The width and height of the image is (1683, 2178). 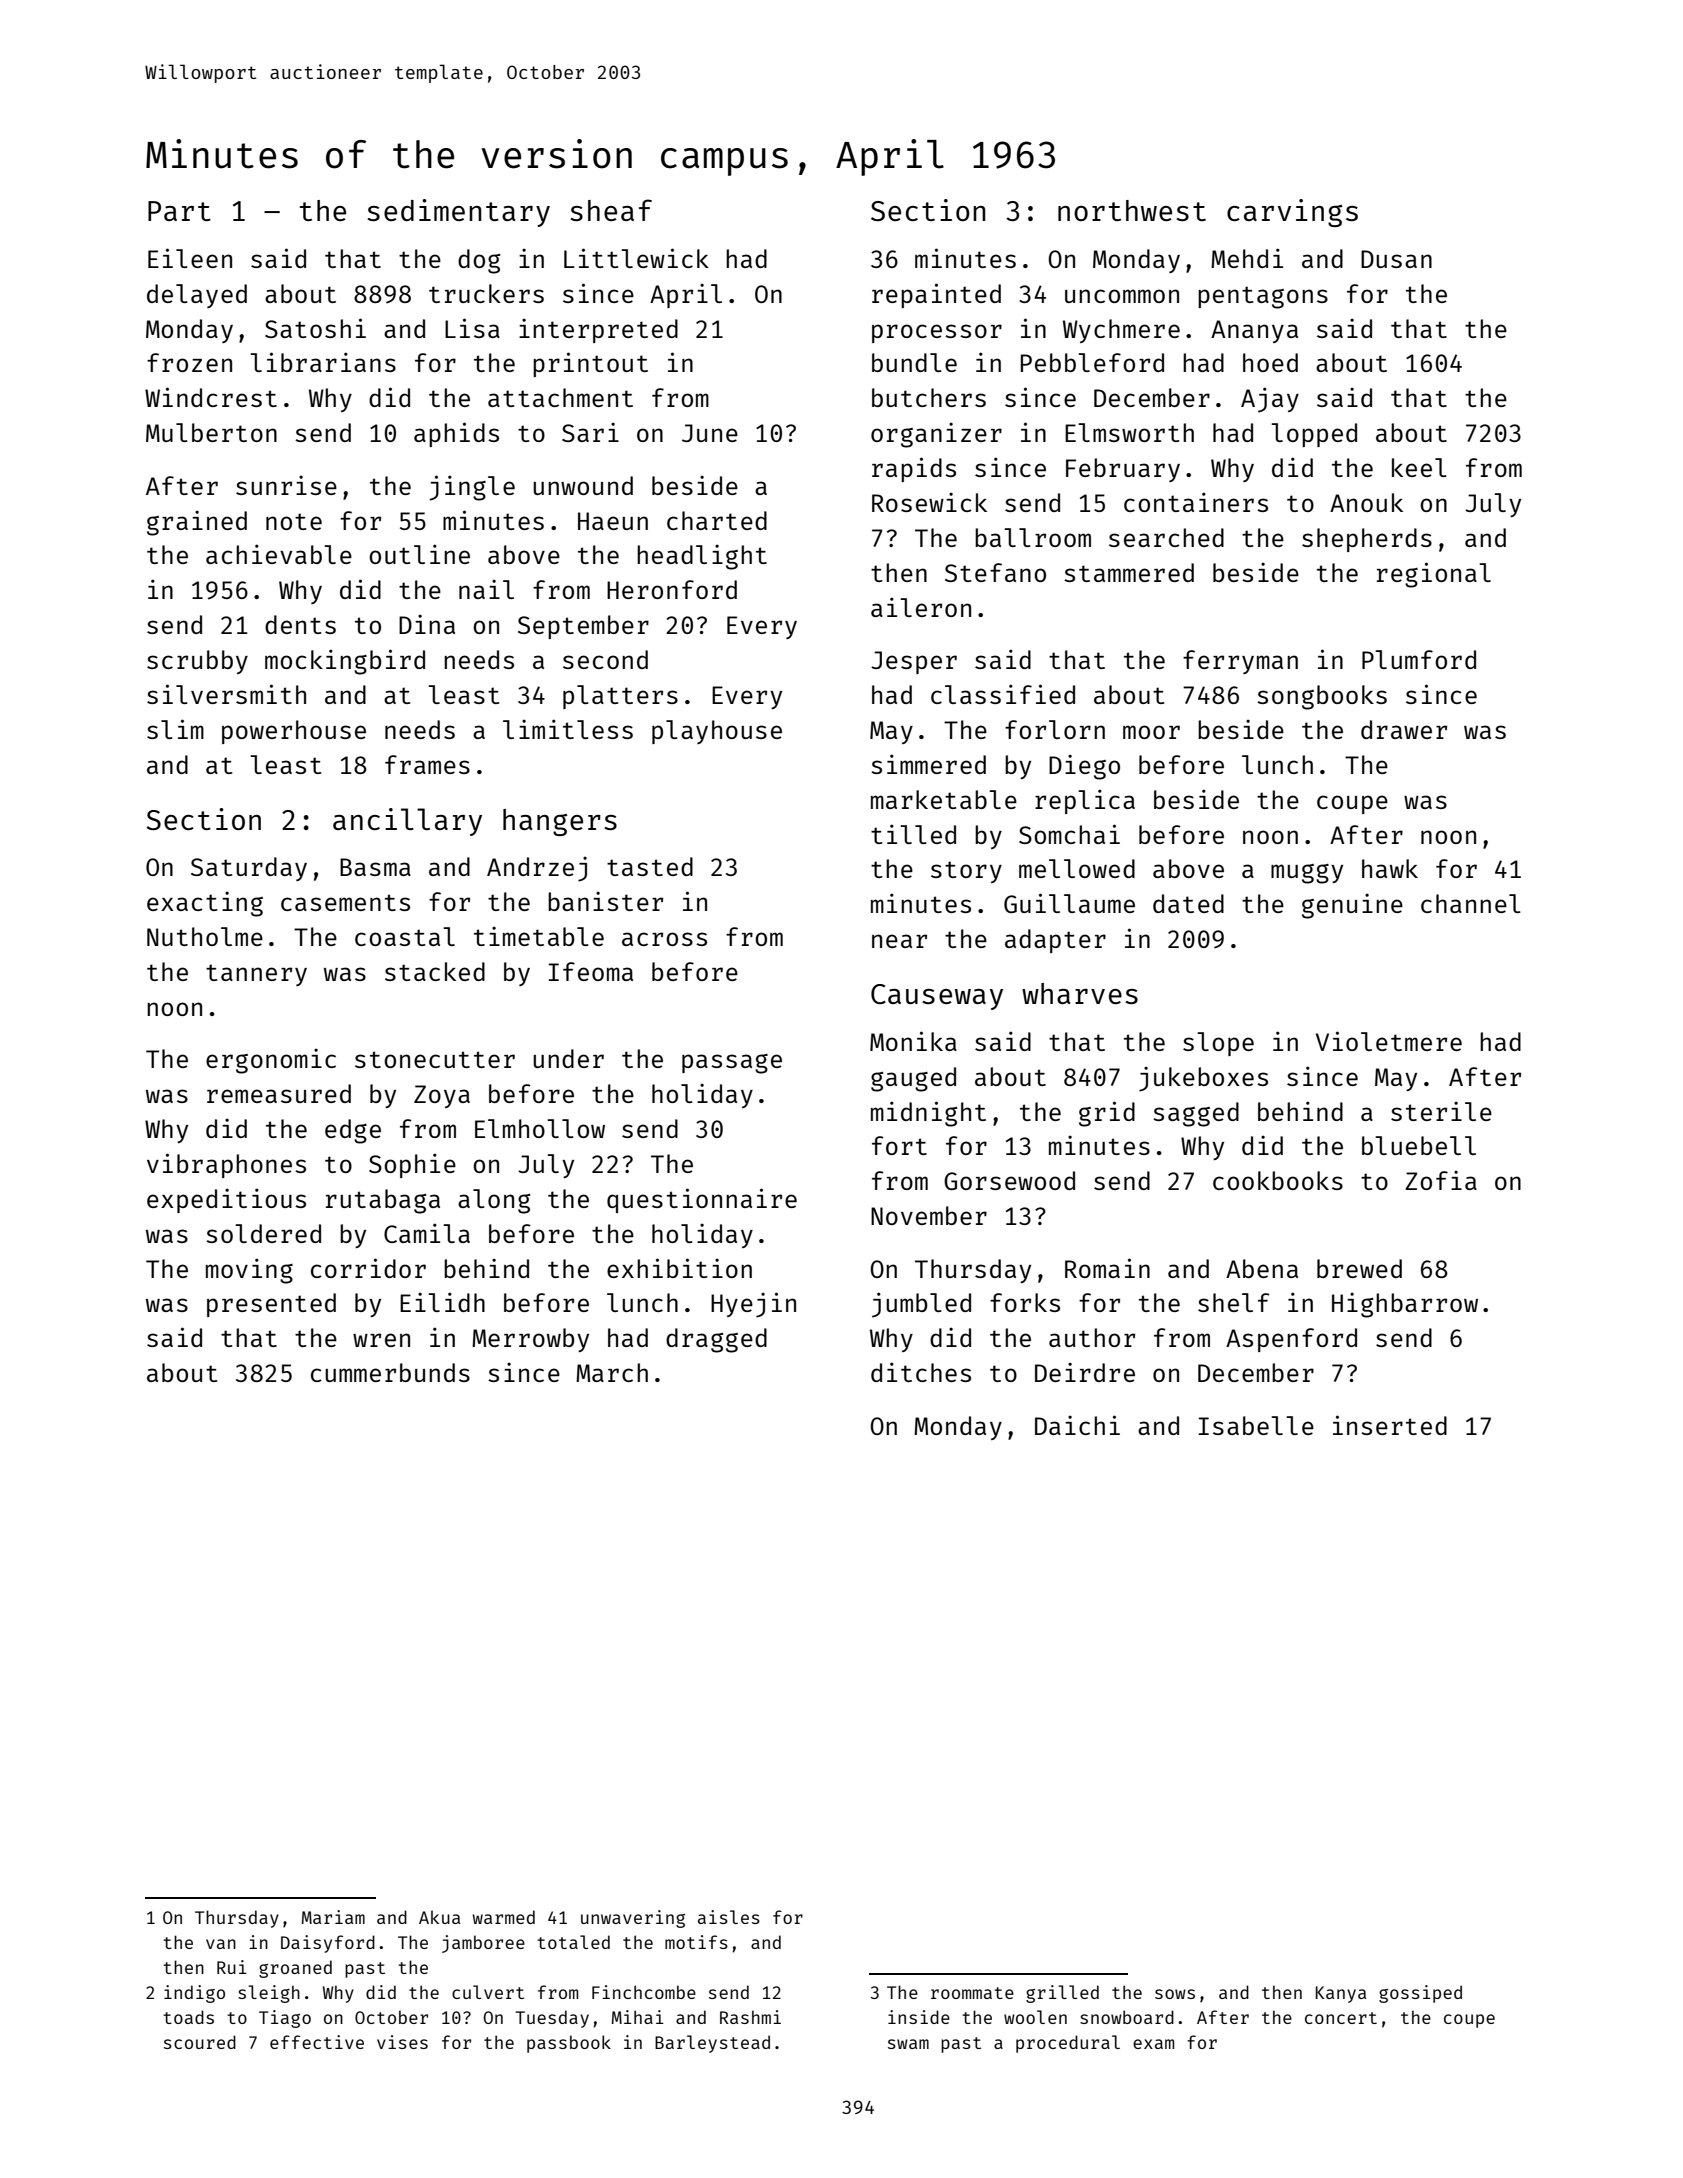 I want to click on sows, so click(x=1175, y=1994).
